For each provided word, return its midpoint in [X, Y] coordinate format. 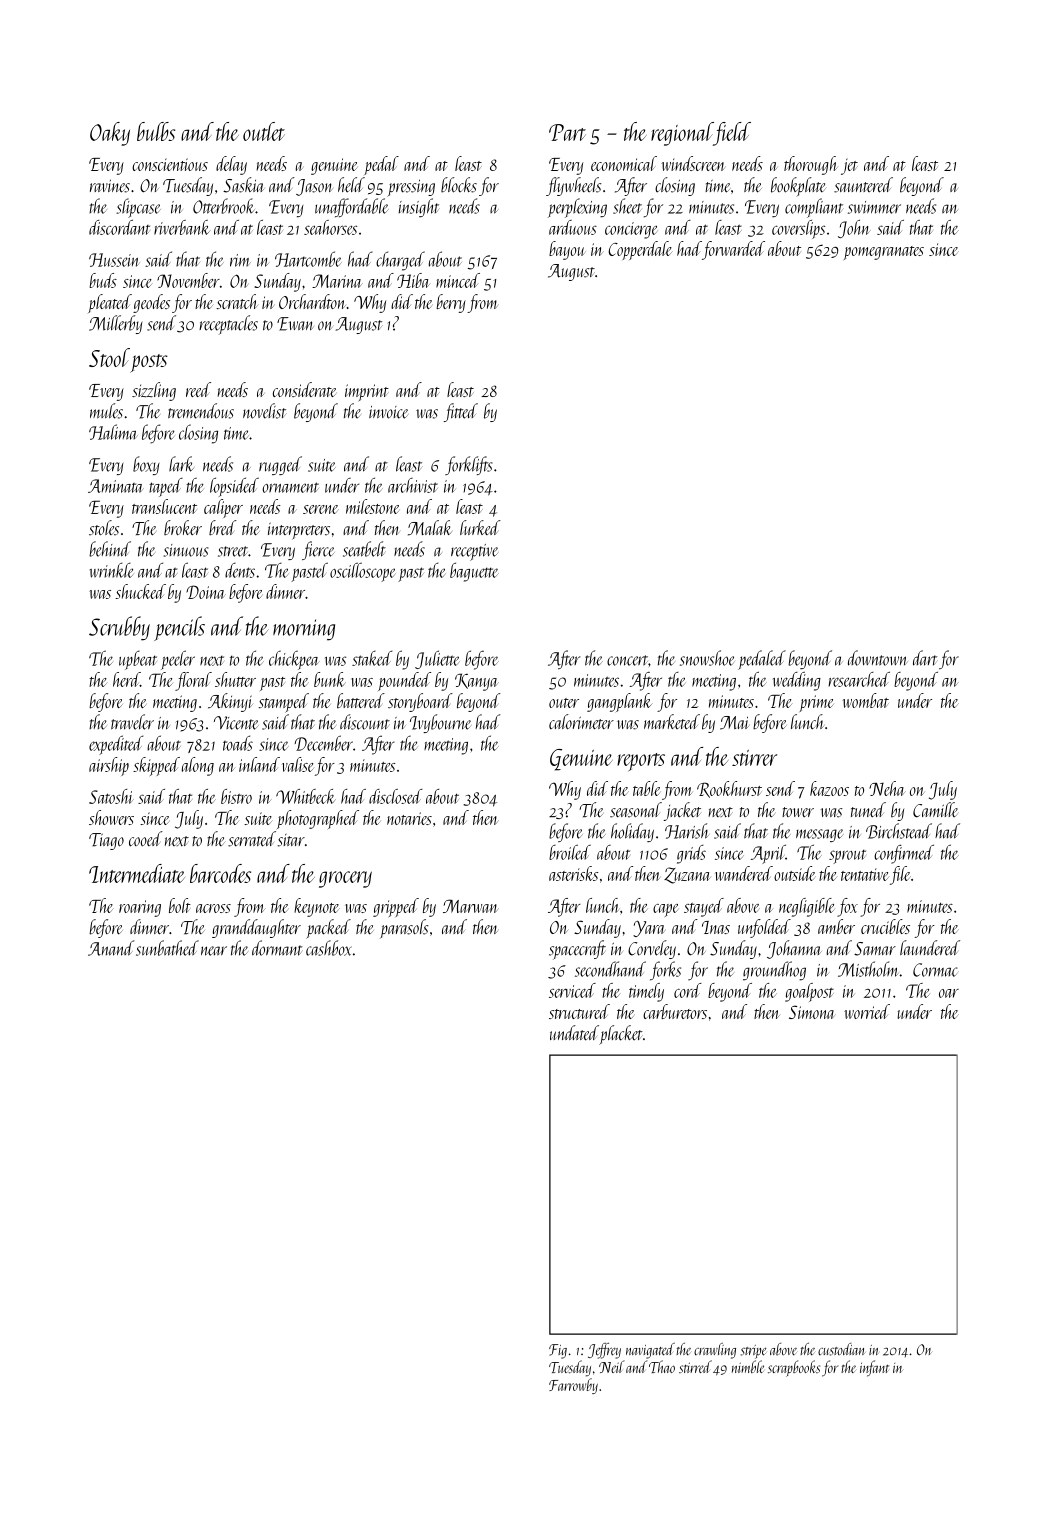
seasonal [636, 810]
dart [925, 658]
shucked [141, 591]
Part [567, 132]
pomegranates [884, 253]
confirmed [904, 854]
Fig [558, 1351]
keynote [317, 907]
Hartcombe [308, 259]
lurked [480, 527]
